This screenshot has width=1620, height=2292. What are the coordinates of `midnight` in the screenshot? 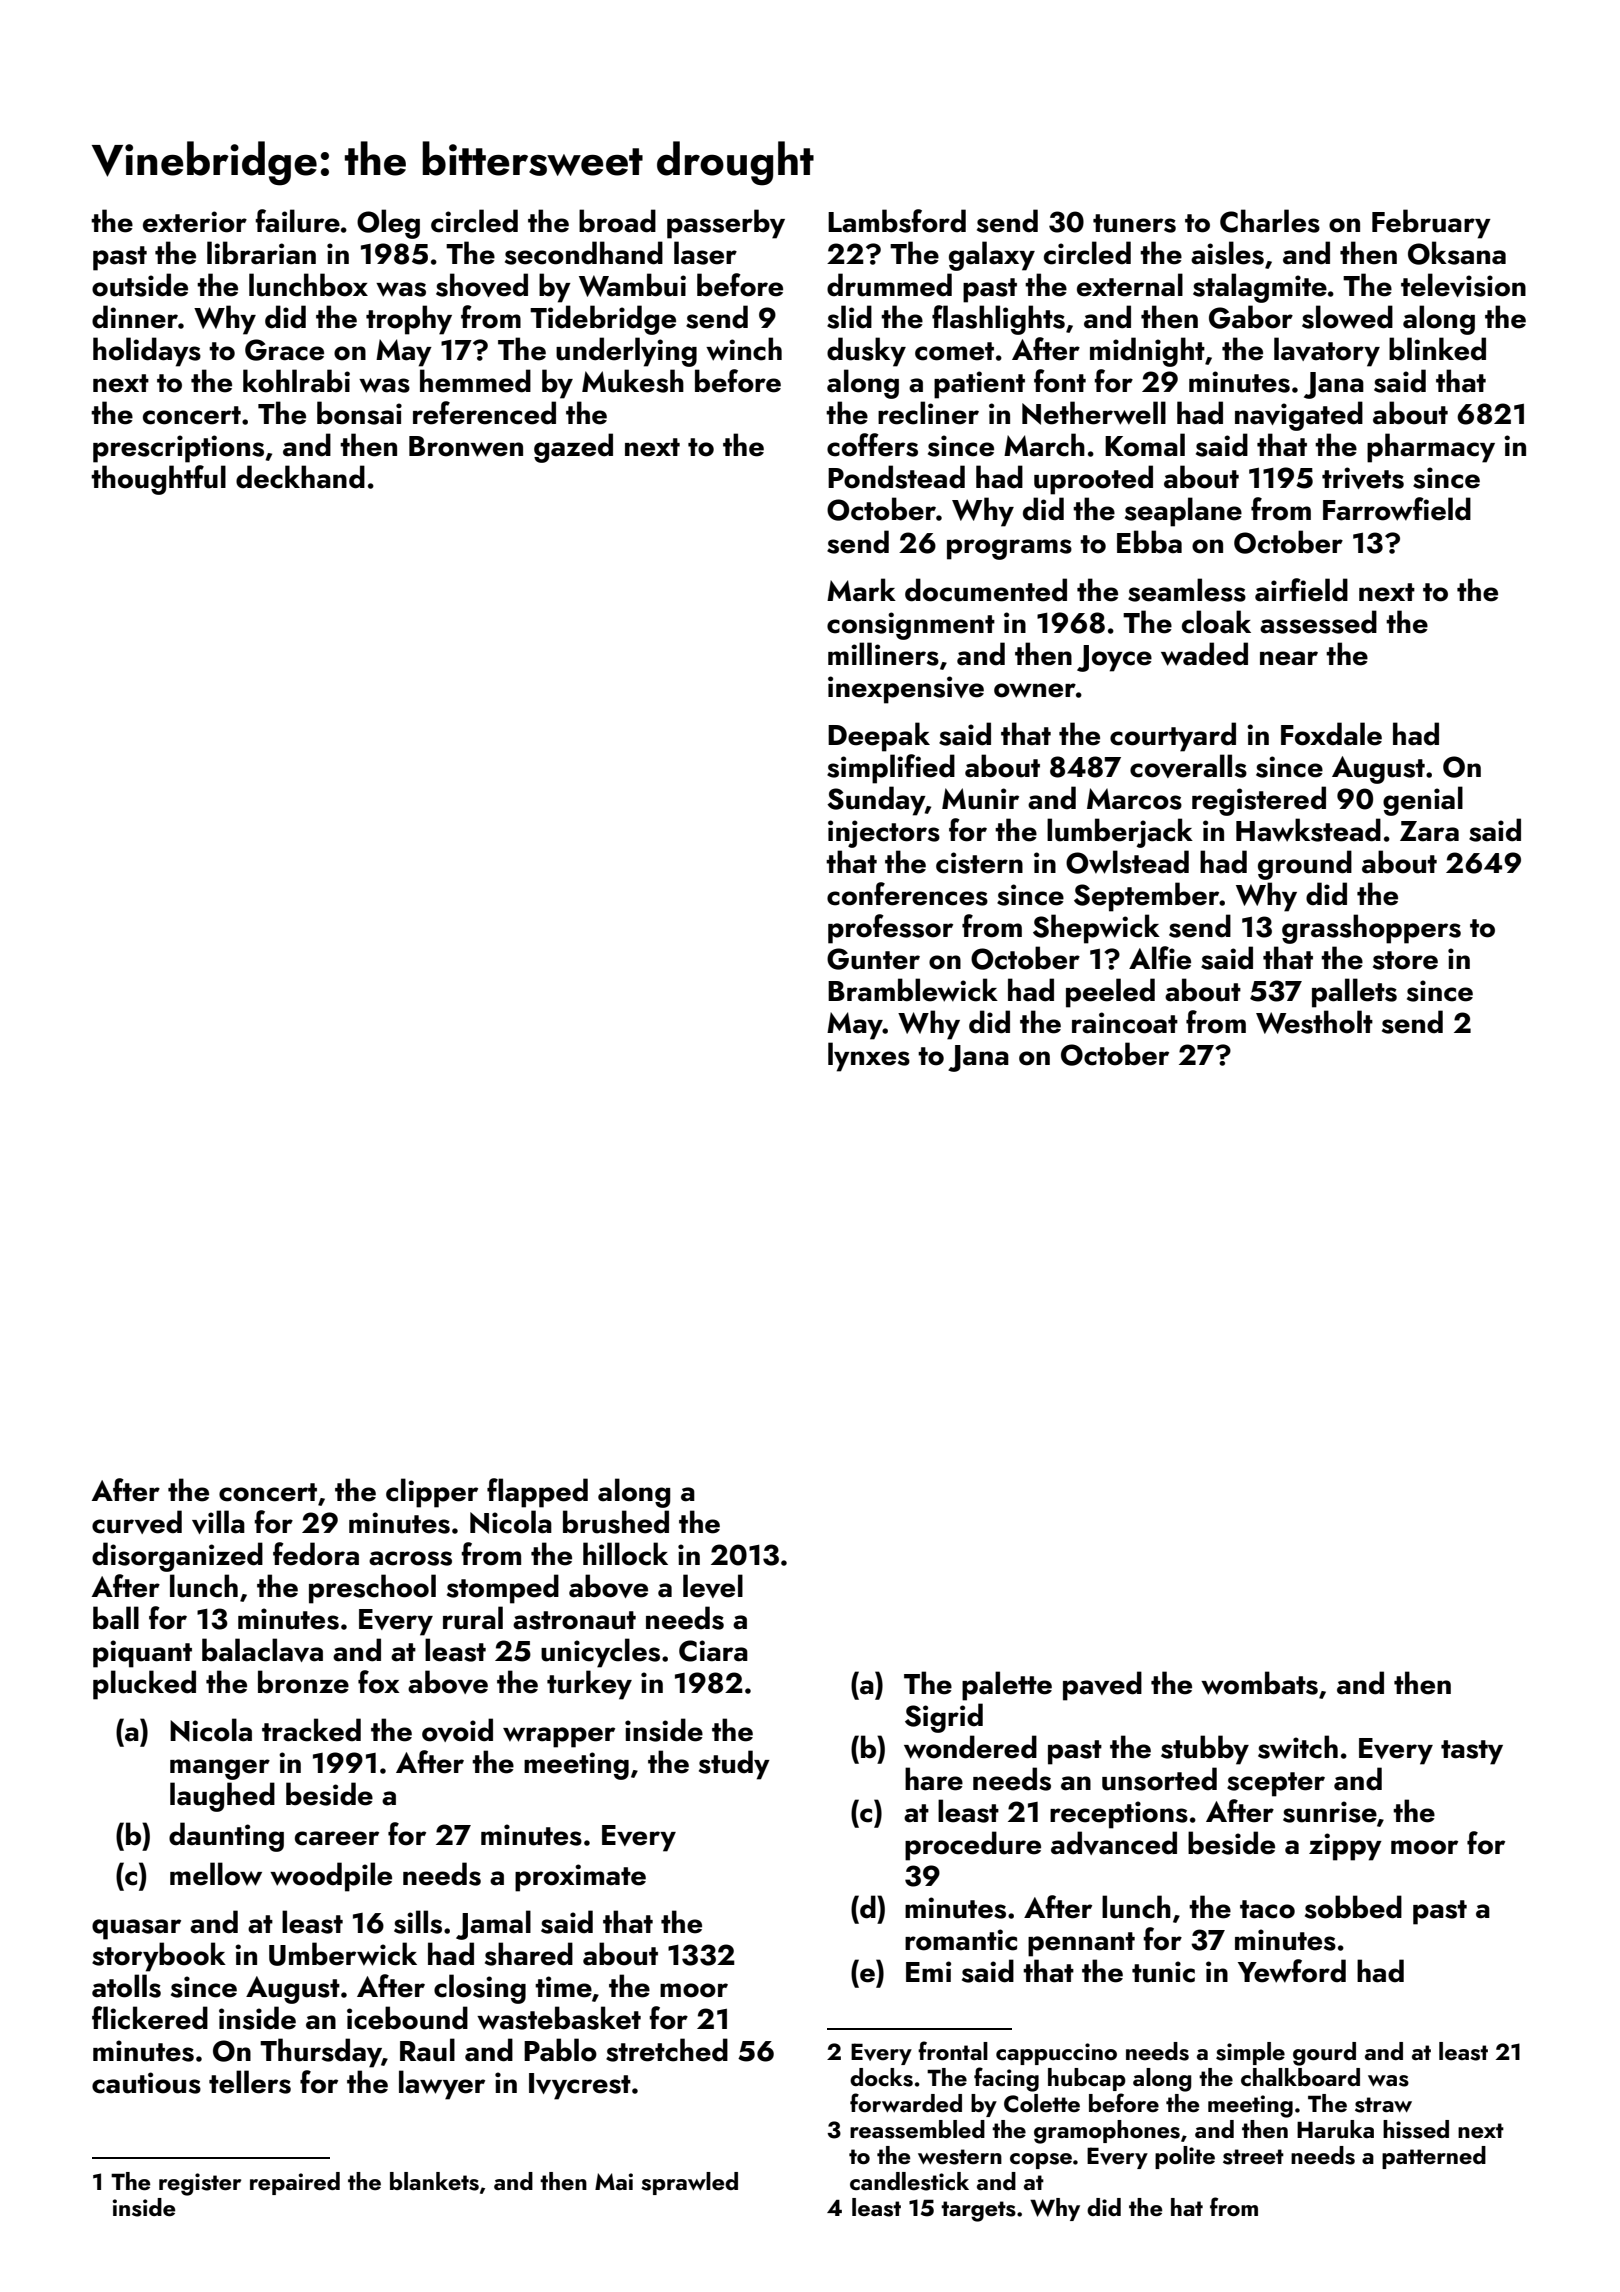 It's located at (1147, 352).
